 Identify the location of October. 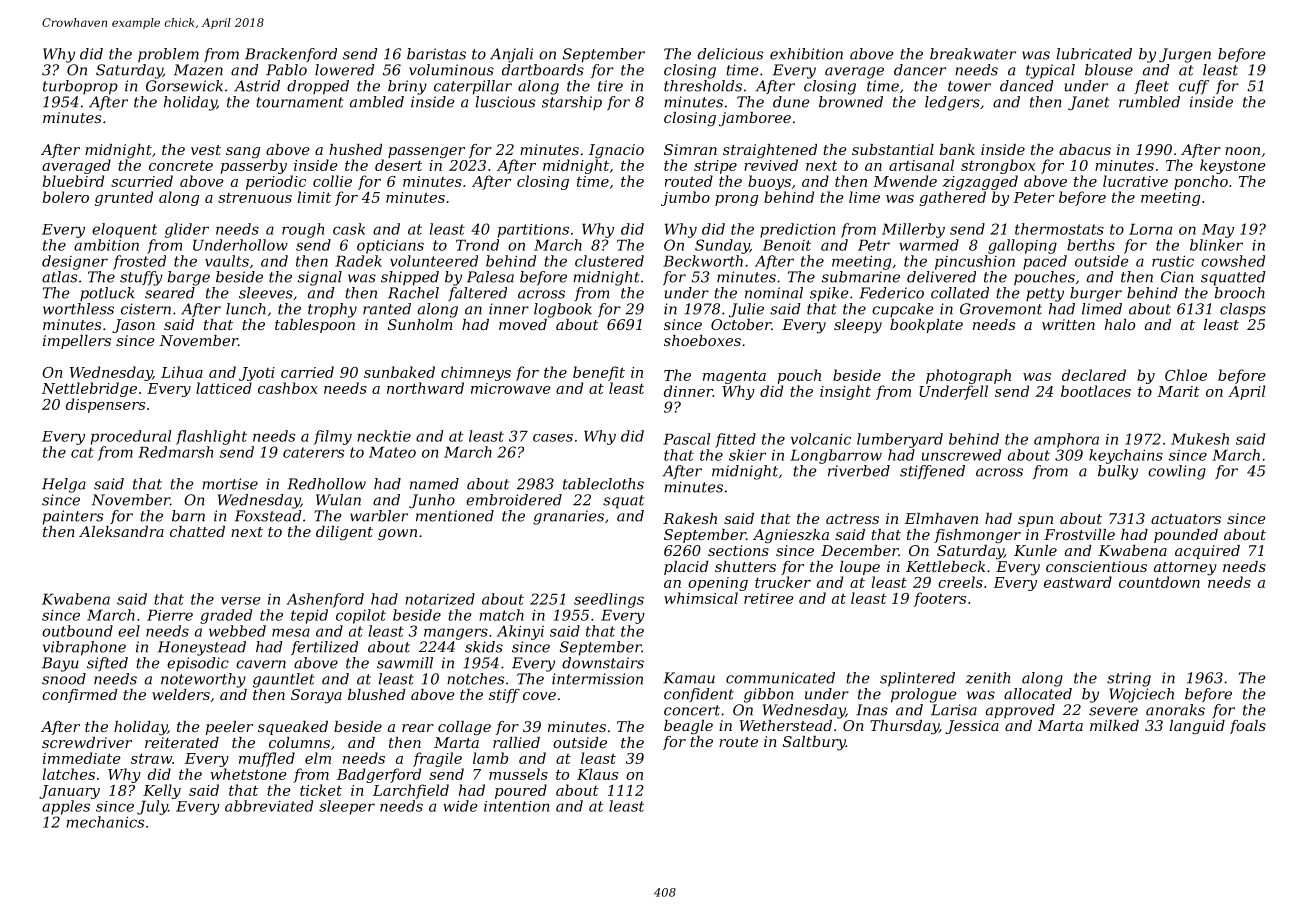
(741, 324).
